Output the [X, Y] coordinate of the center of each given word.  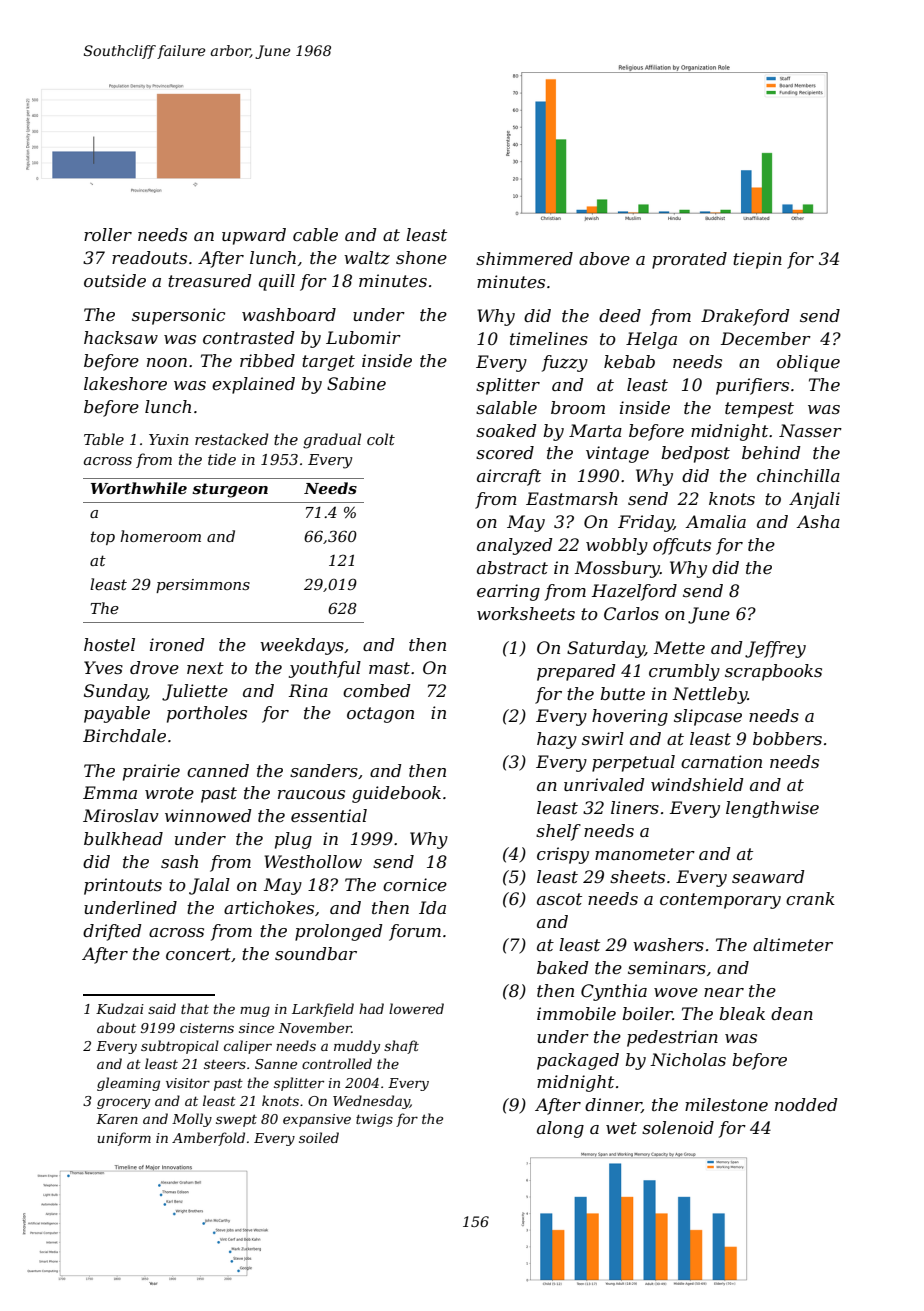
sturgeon [230, 490]
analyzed [514, 546]
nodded [806, 1104]
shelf [558, 832]
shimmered [524, 258]
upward [254, 236]
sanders [324, 770]
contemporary [720, 901]
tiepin [757, 260]
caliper [248, 1047]
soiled [319, 1137]
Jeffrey [775, 649]
